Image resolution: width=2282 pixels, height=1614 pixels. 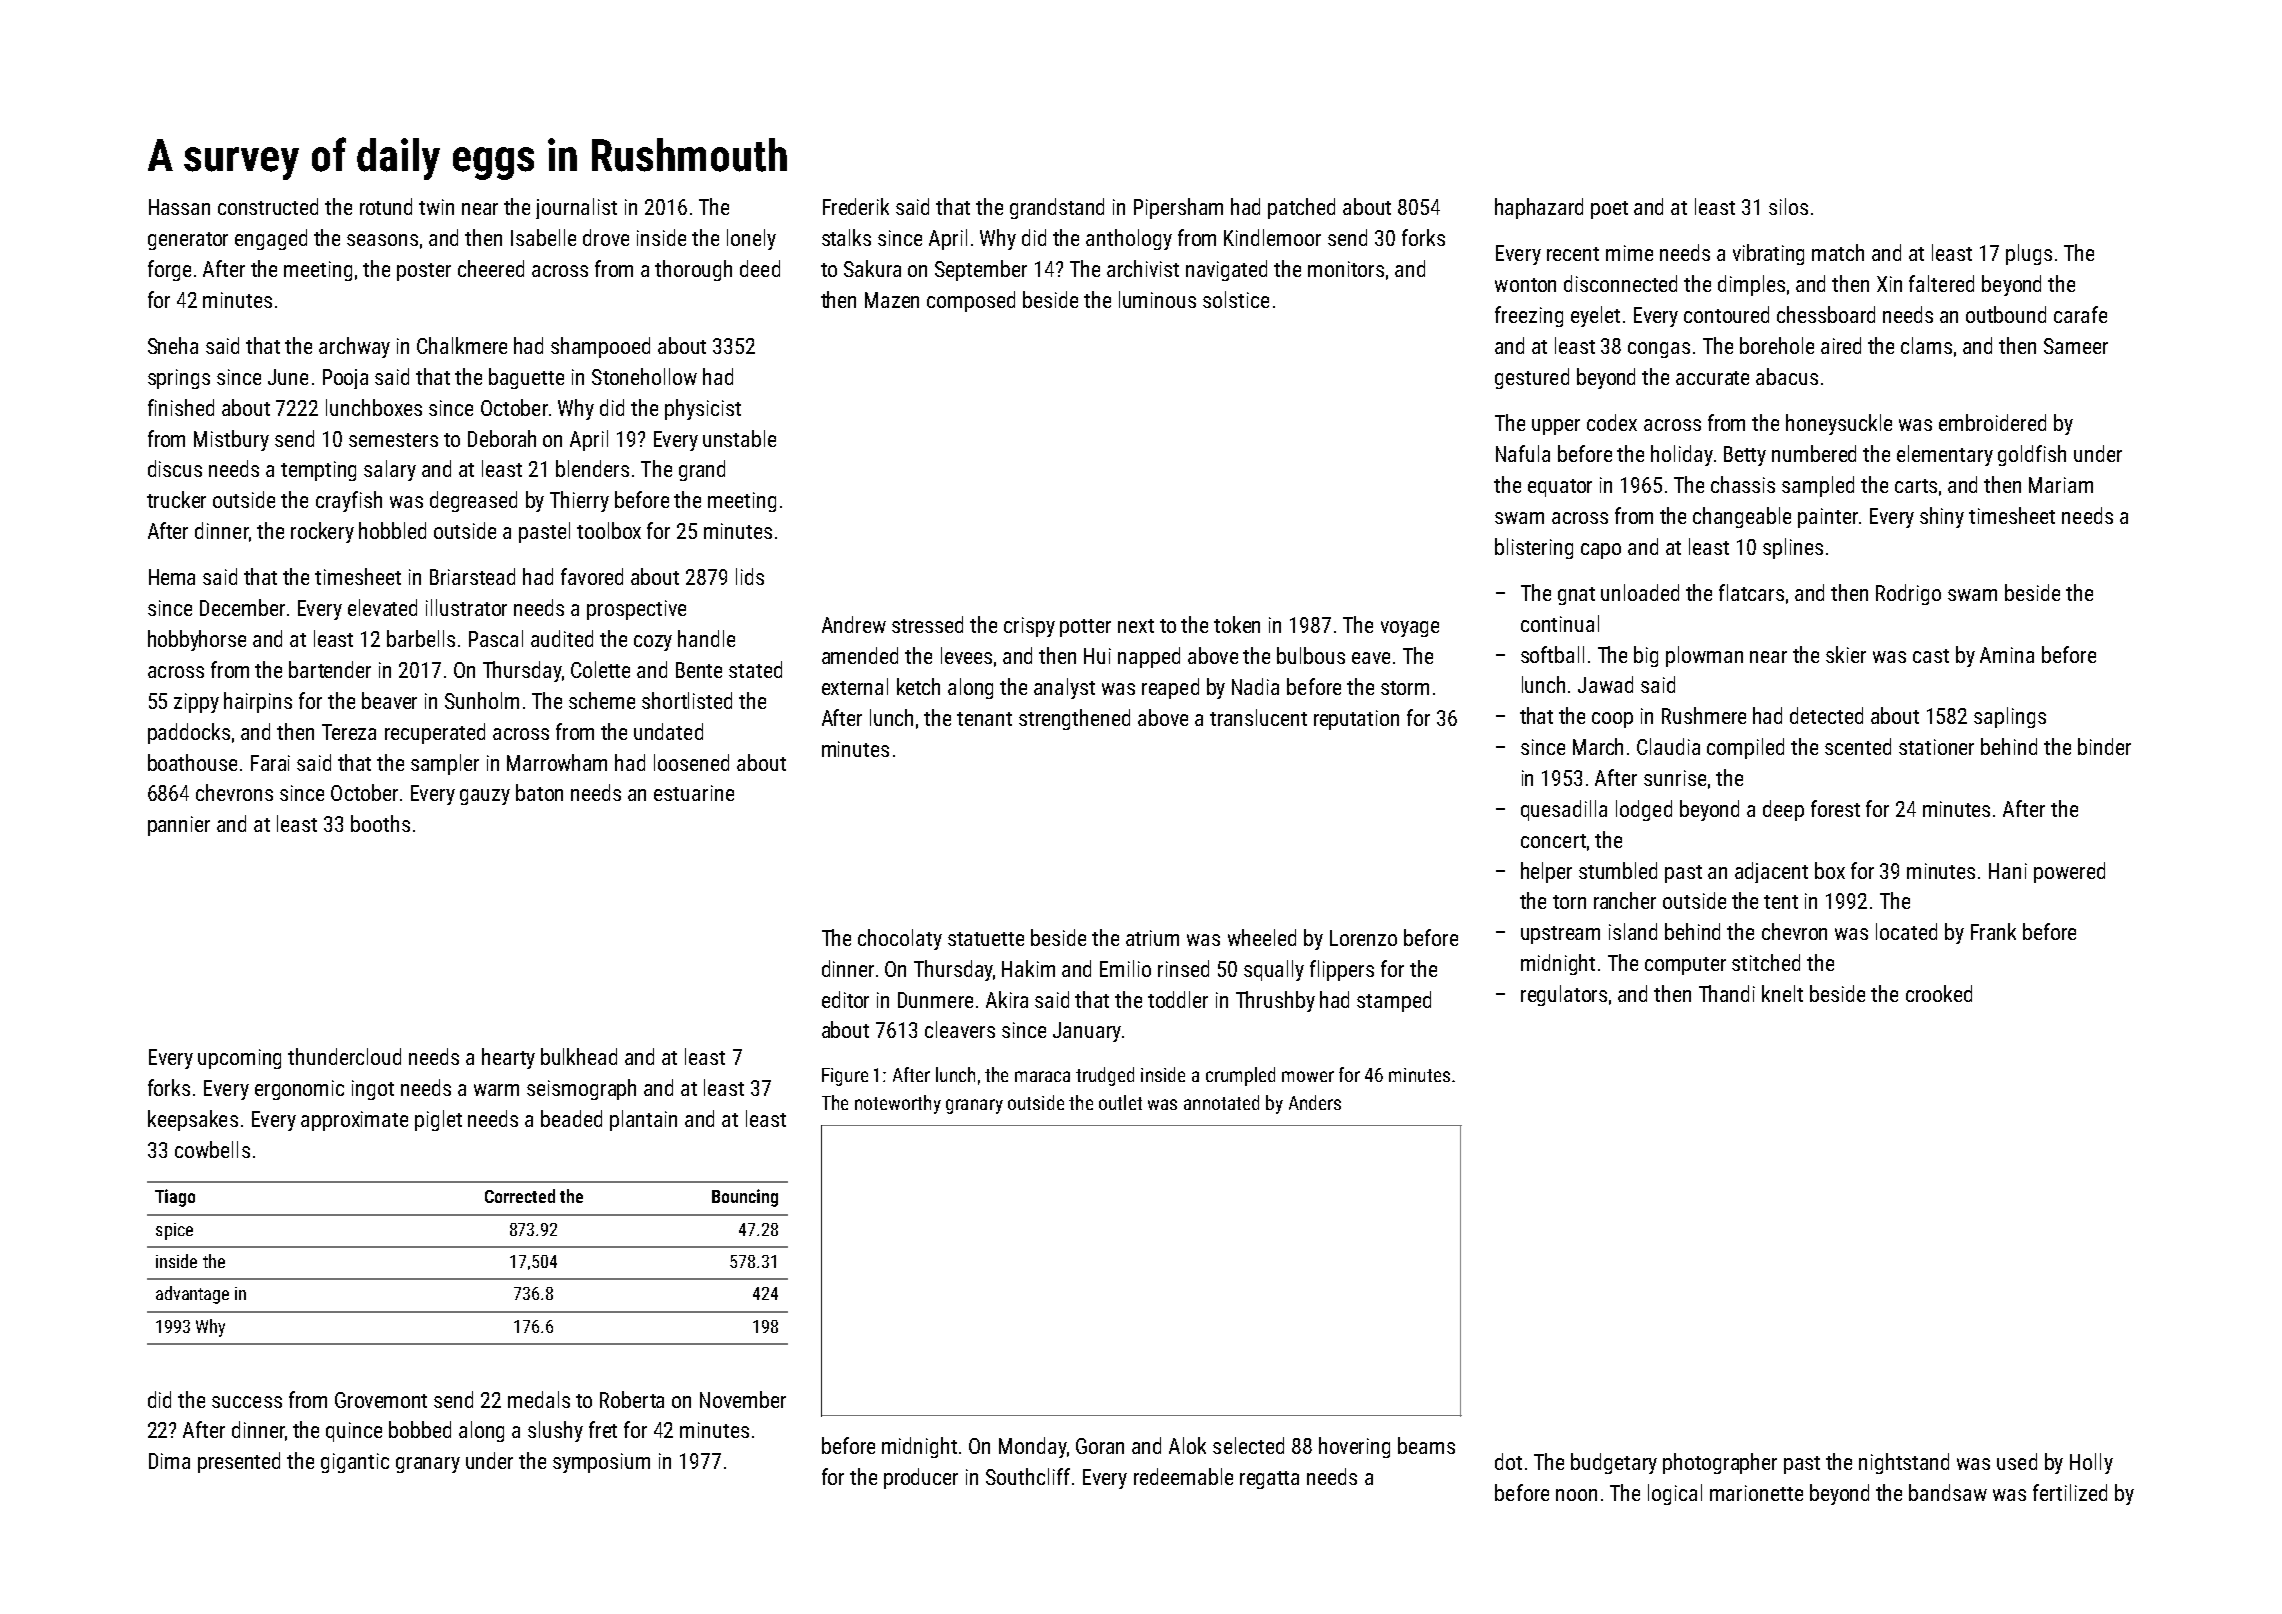 What do you see at coordinates (381, 1400) in the document?
I see `Grovemont` at bounding box center [381, 1400].
